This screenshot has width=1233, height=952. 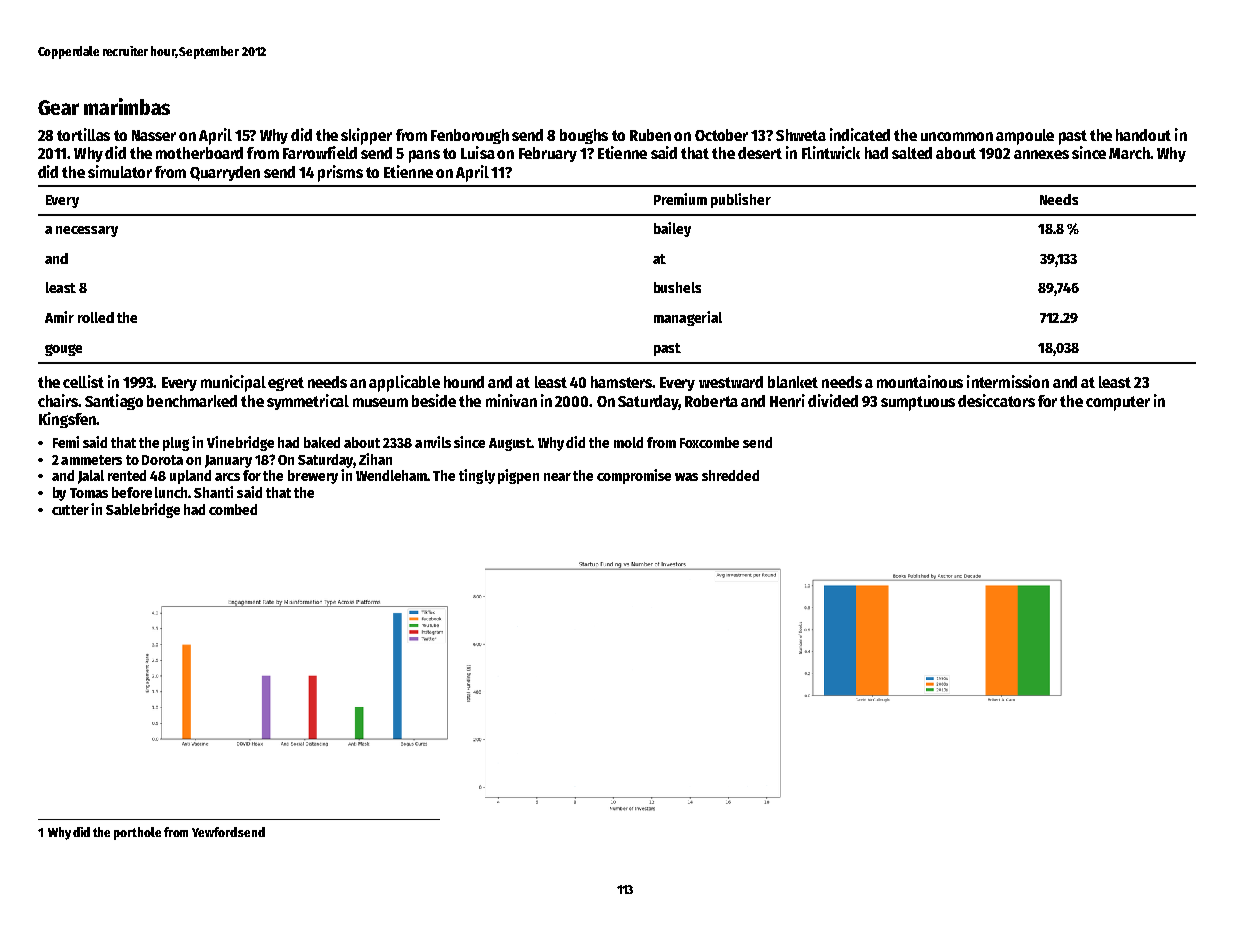 I want to click on annexes, so click(x=1041, y=154).
